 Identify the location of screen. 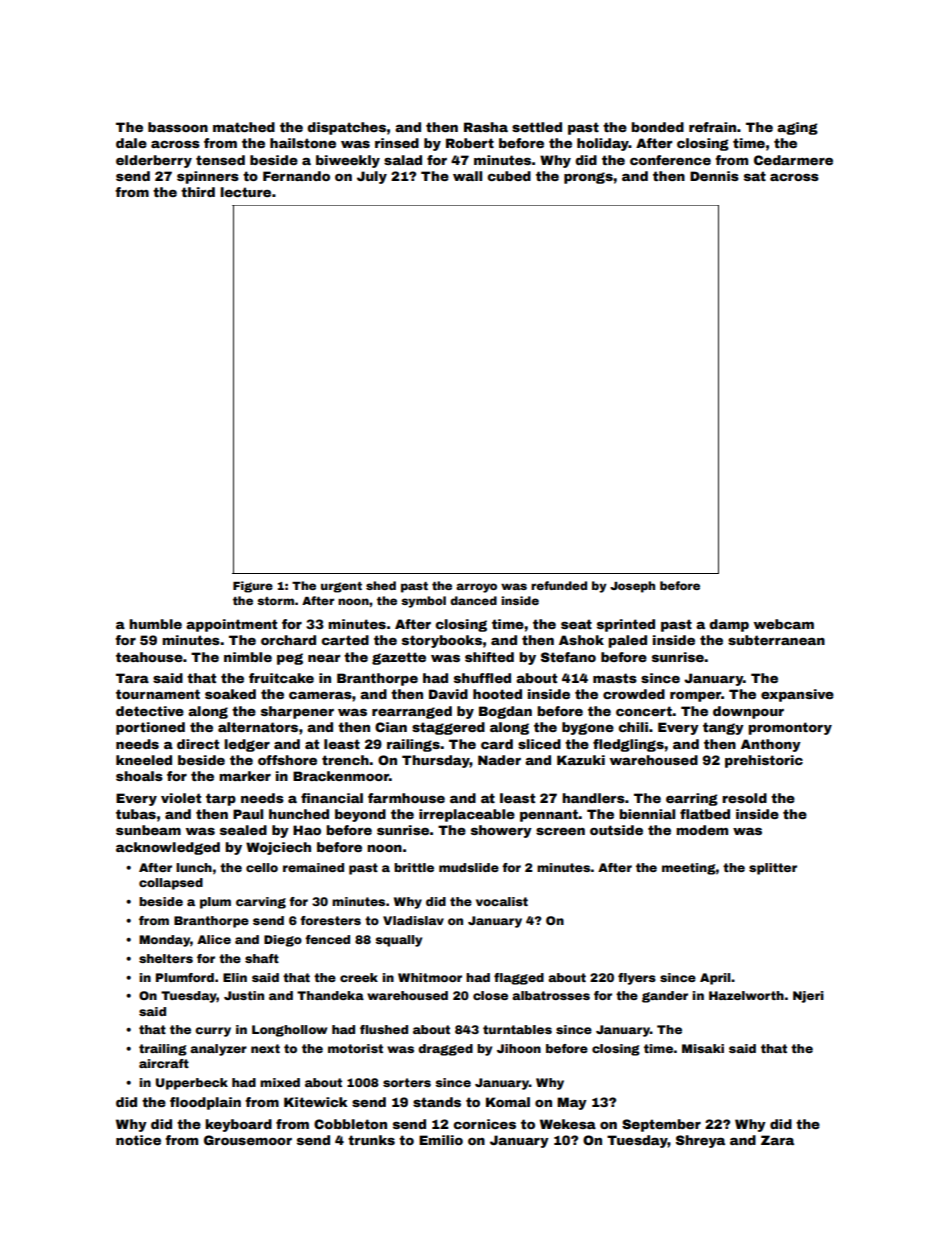
(560, 831).
